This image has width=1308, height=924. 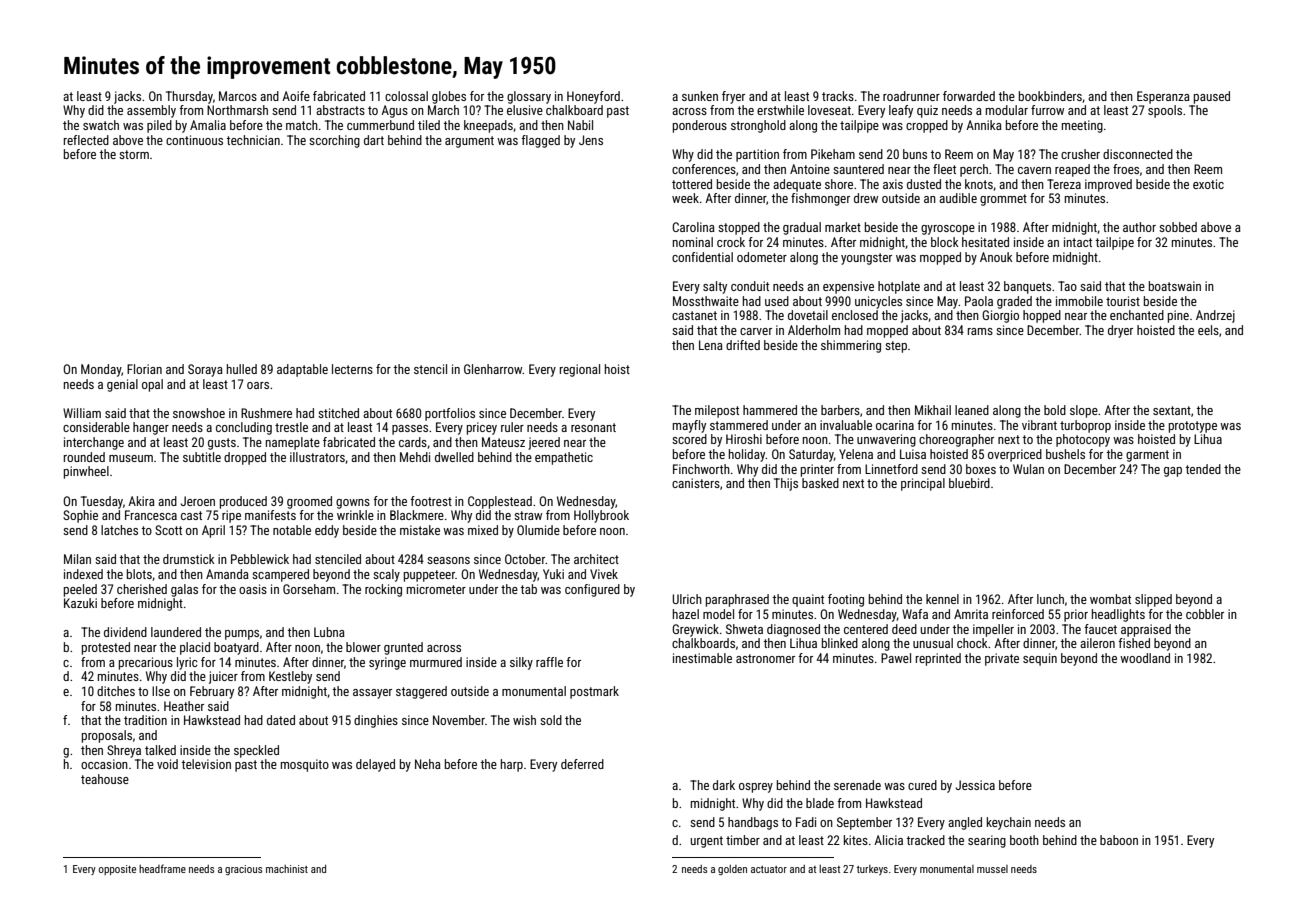 I want to click on boatyard, so click(x=236, y=648).
